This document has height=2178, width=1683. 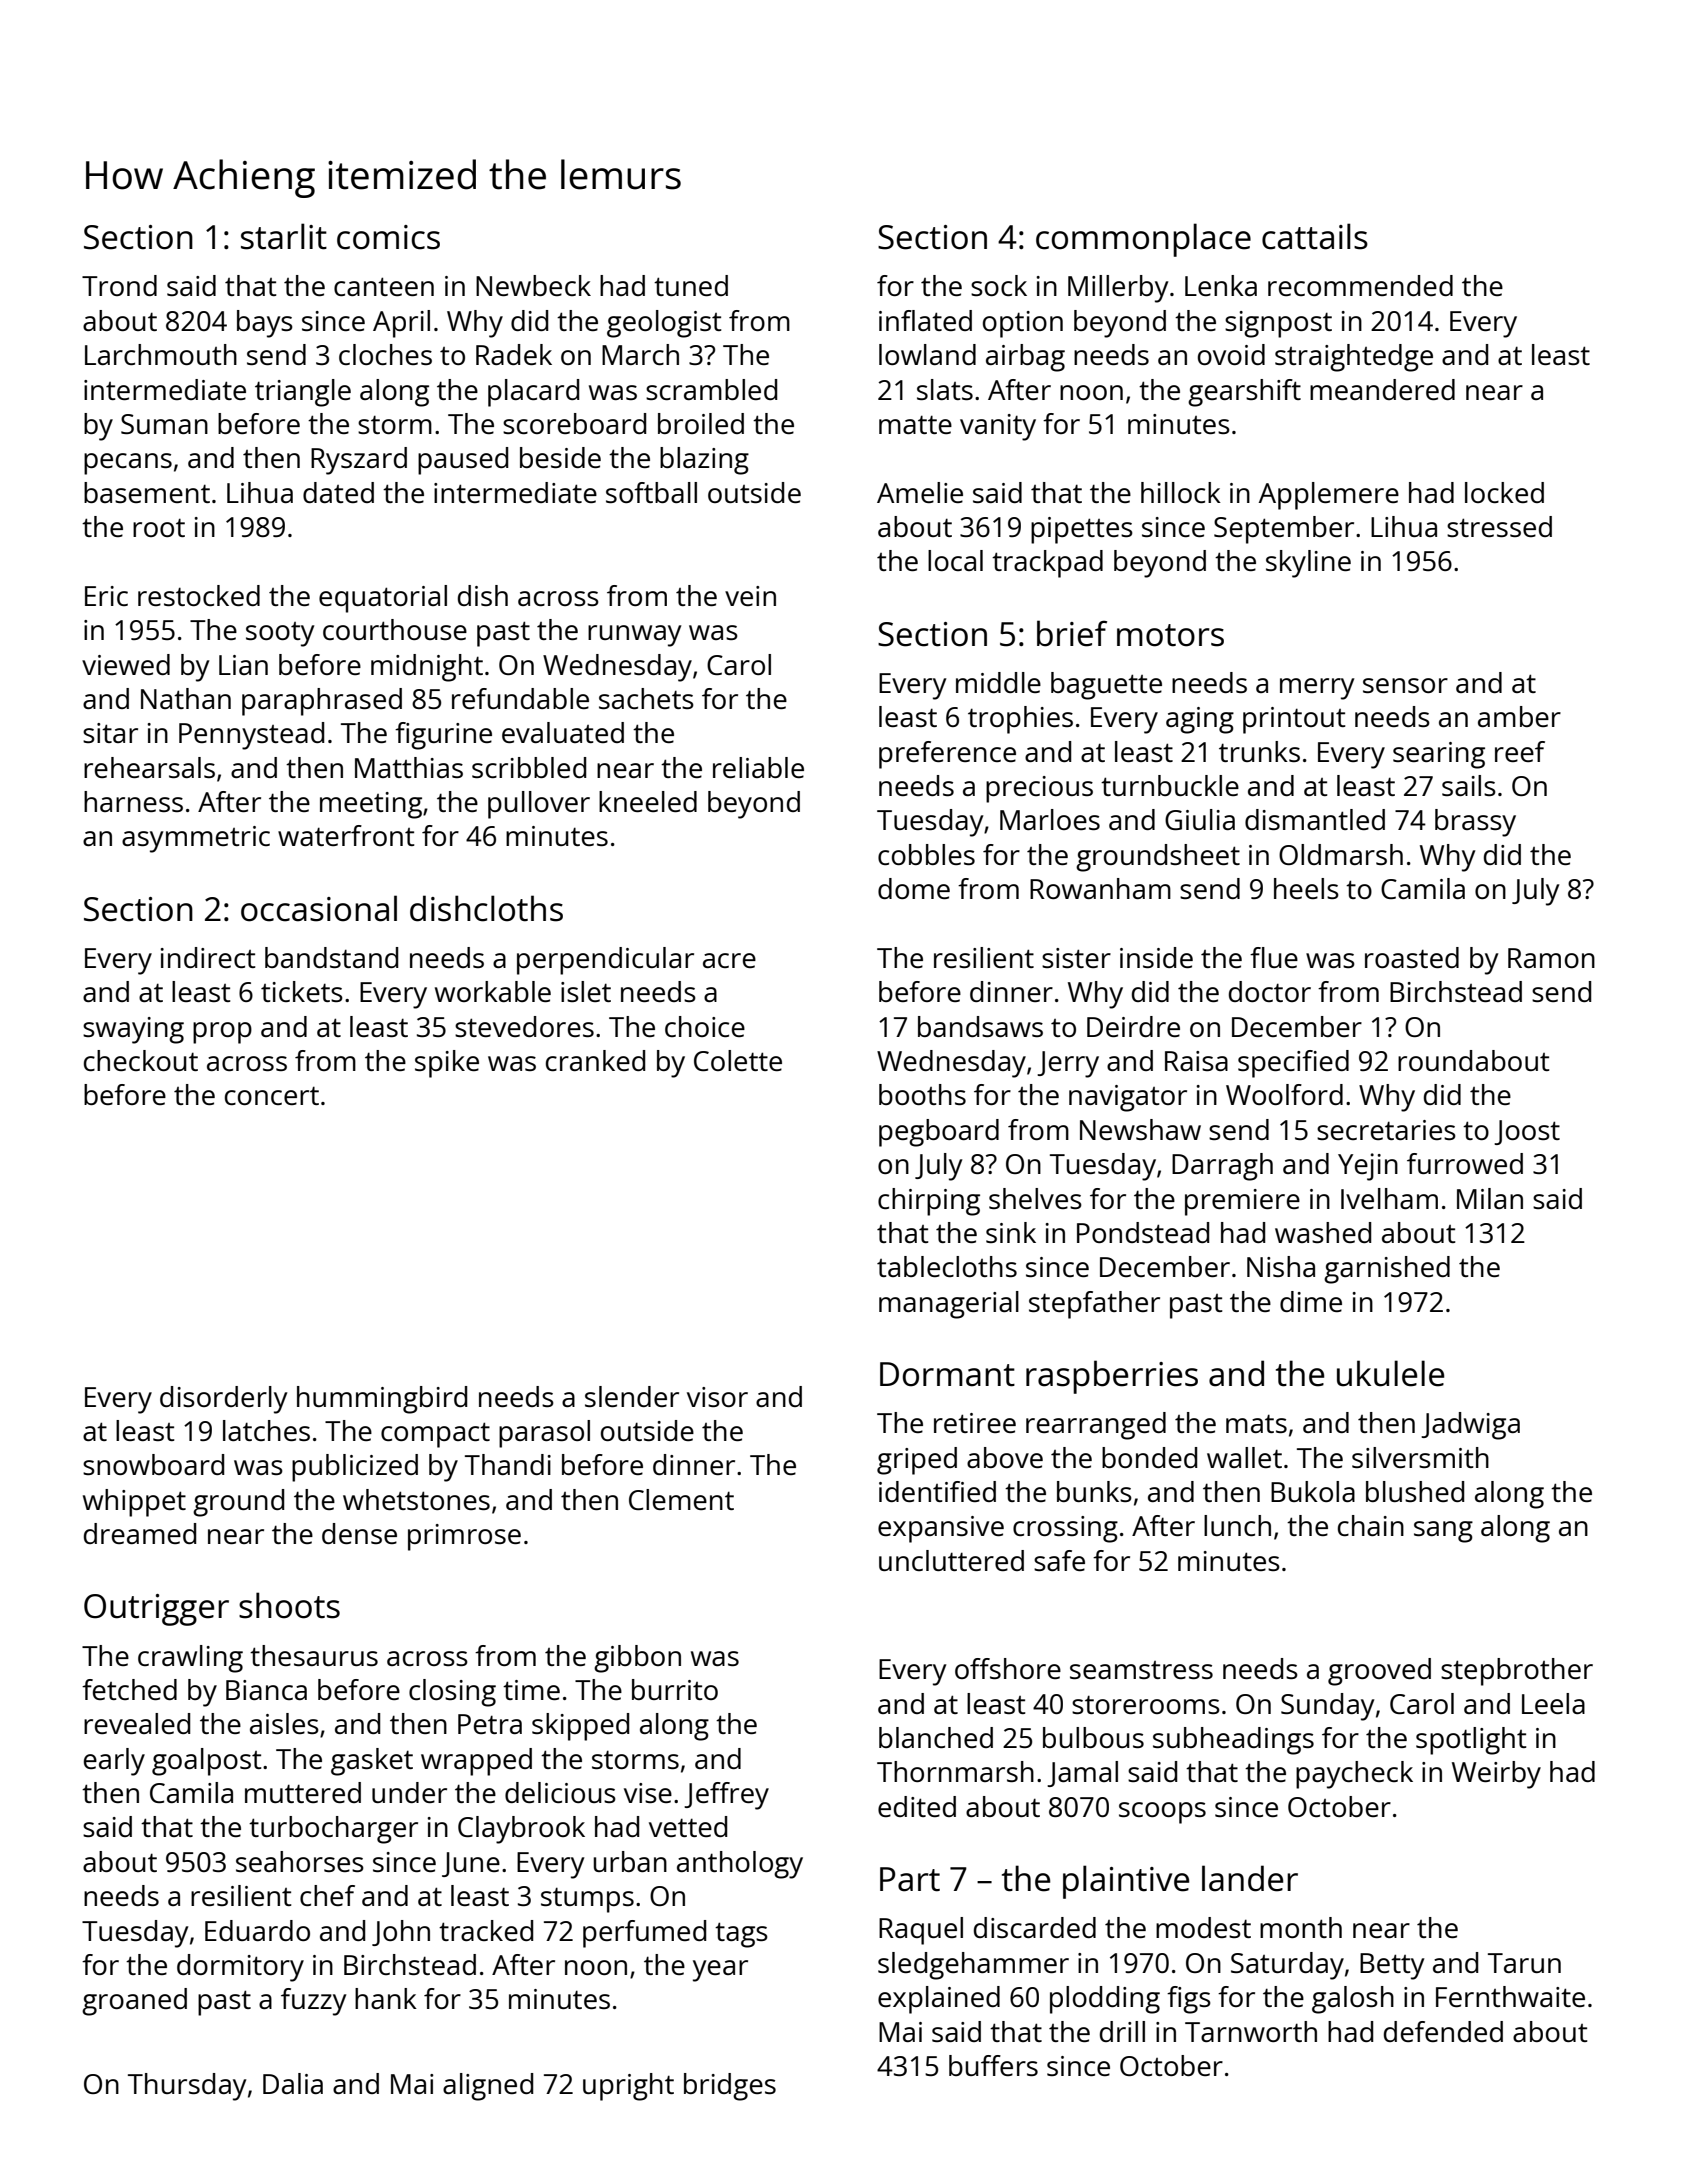 I want to click on commonplace, so click(x=1143, y=240).
